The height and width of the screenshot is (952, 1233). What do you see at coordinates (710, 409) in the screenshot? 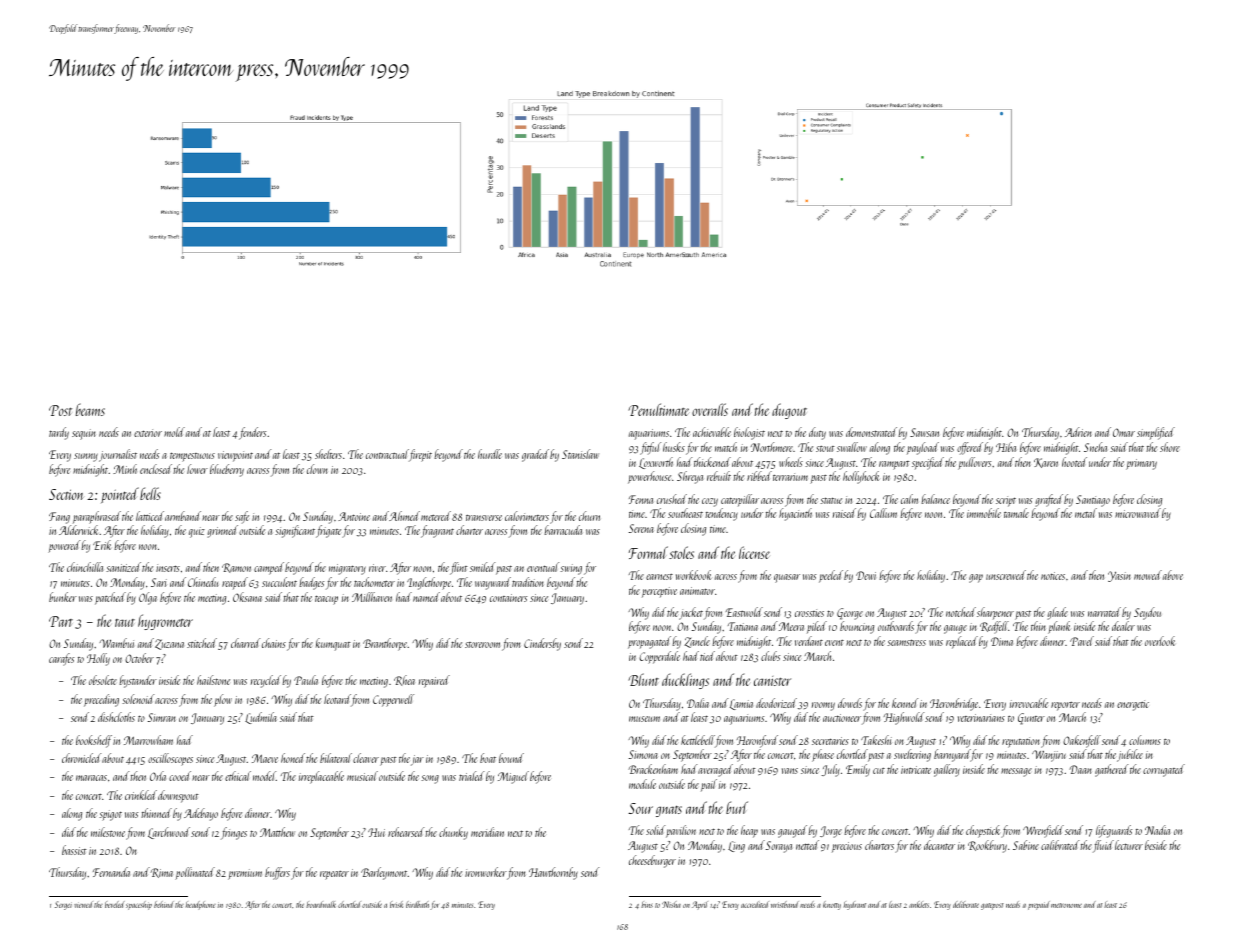
I see `overalls` at bounding box center [710, 409].
